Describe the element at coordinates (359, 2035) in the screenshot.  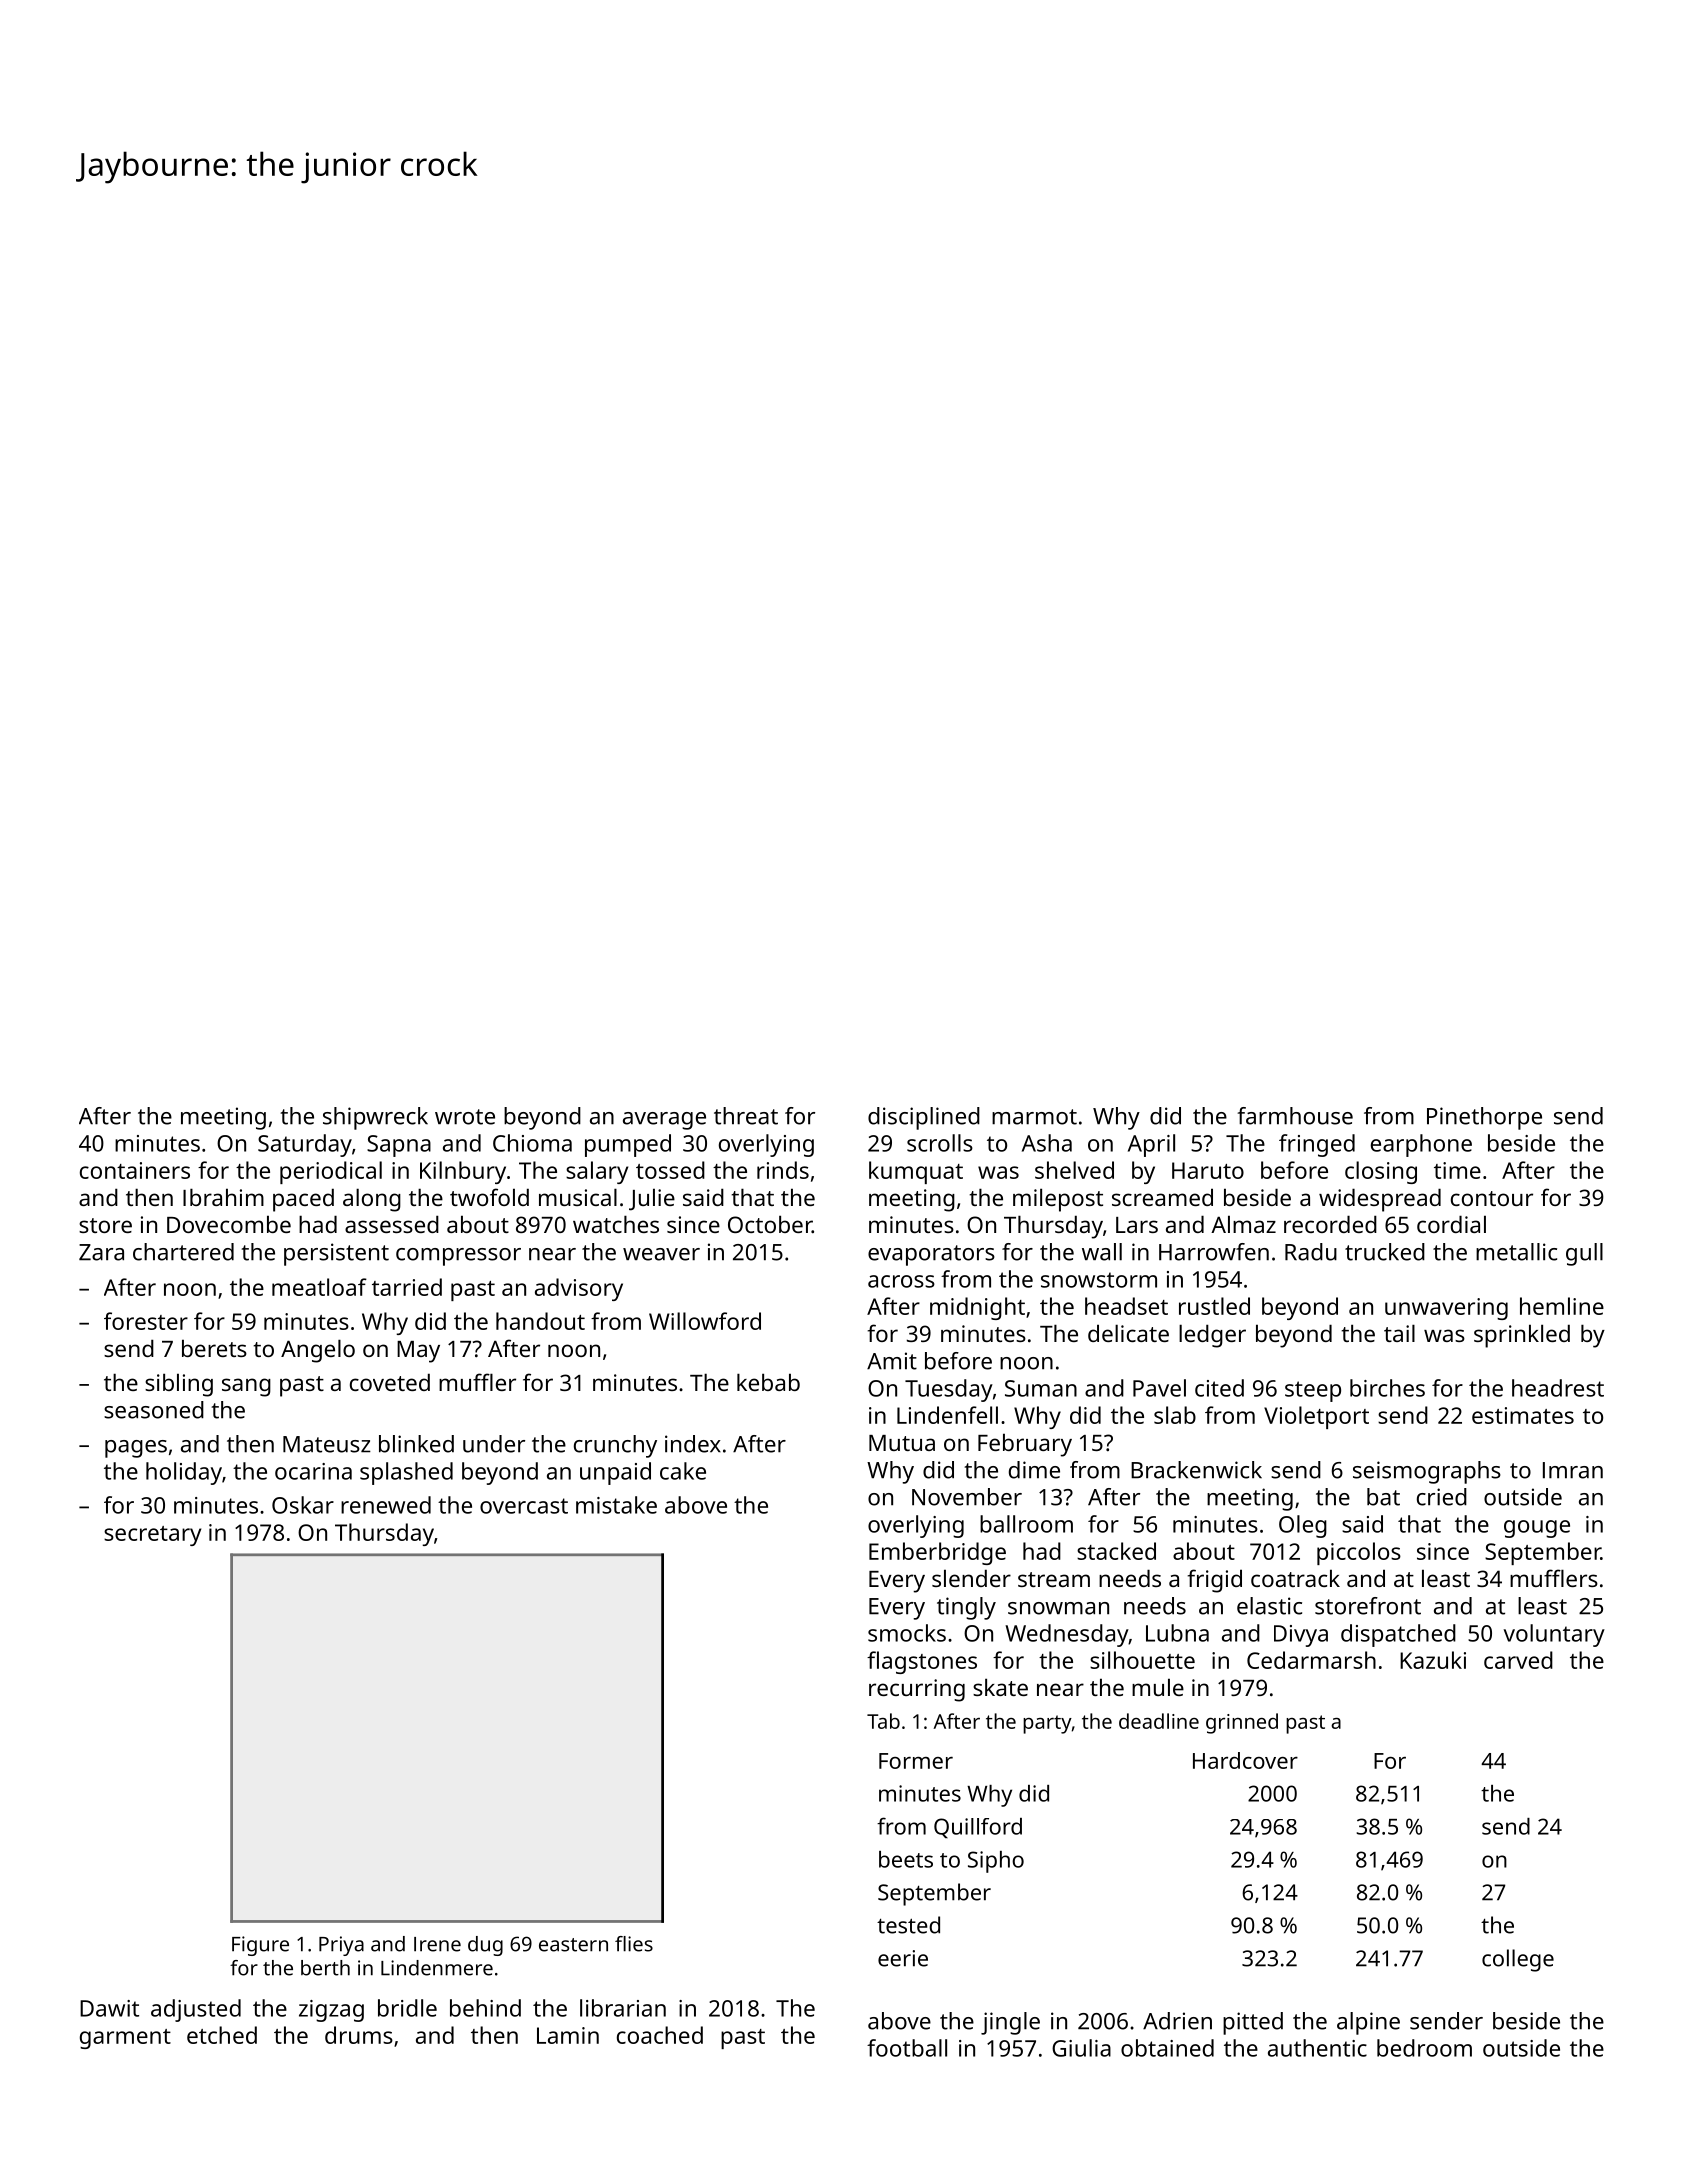
I see `drums` at that location.
